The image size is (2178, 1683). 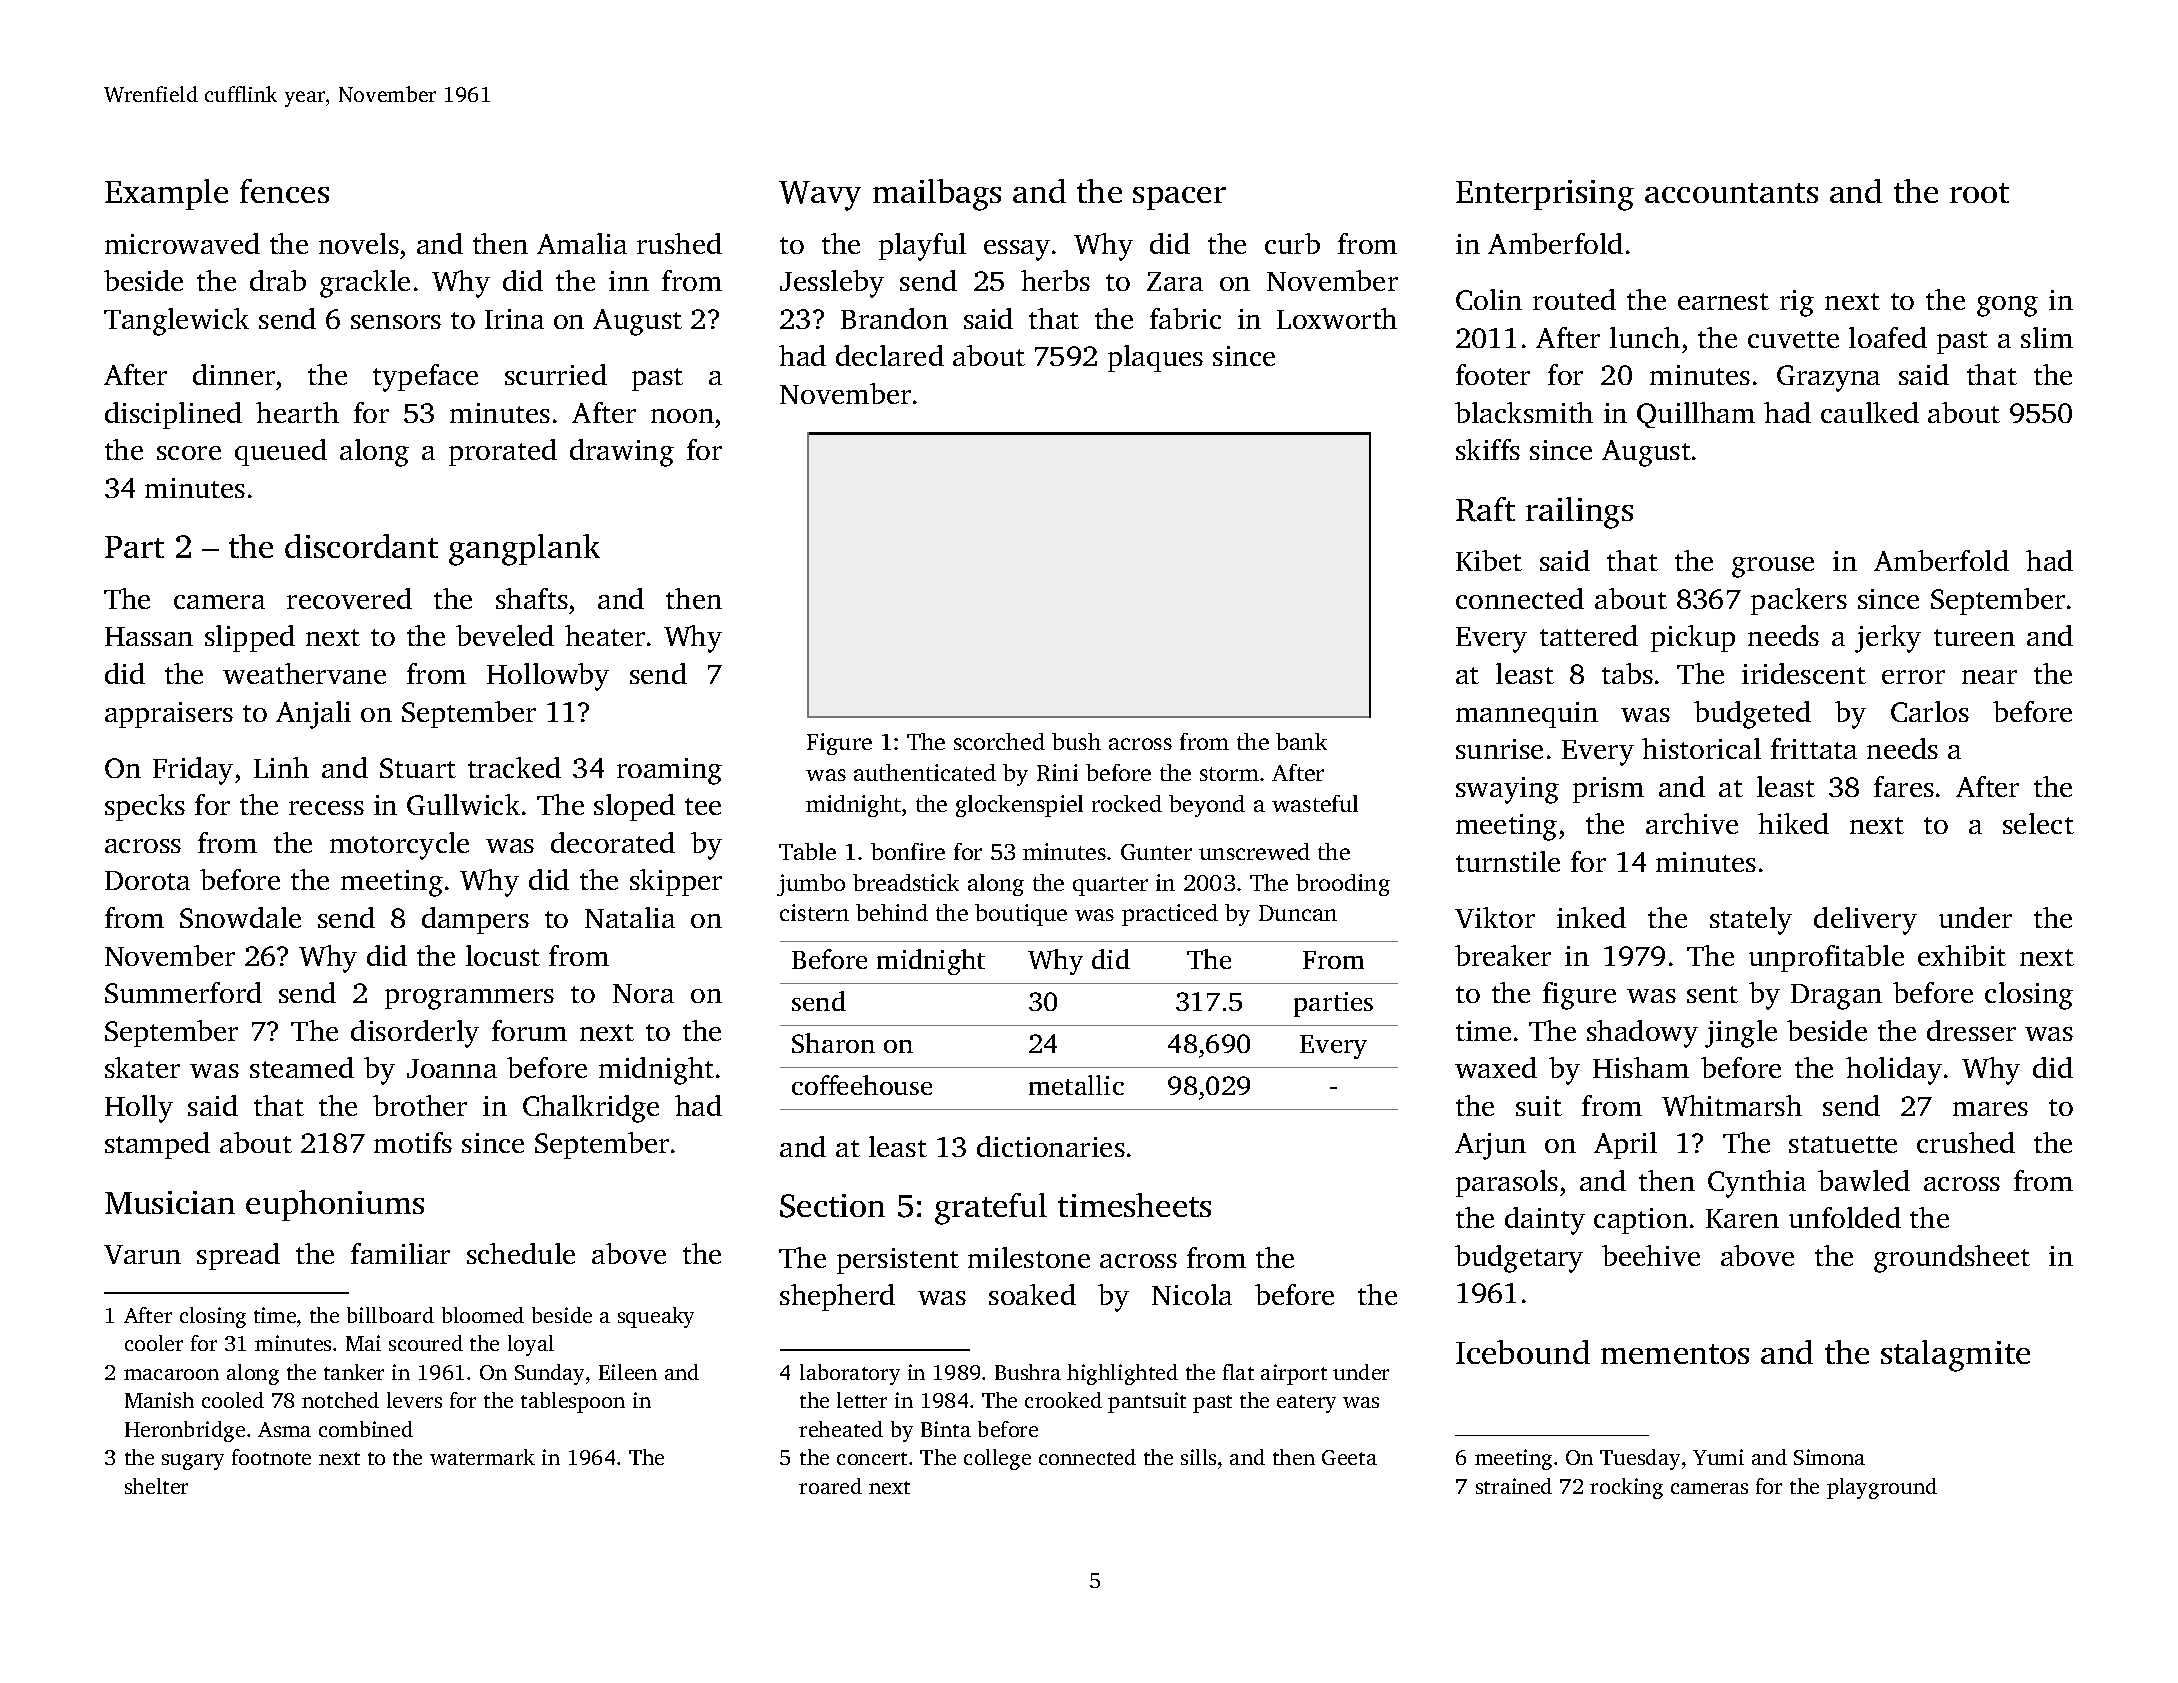 What do you see at coordinates (1524, 412) in the document?
I see `blacksmith` at bounding box center [1524, 412].
